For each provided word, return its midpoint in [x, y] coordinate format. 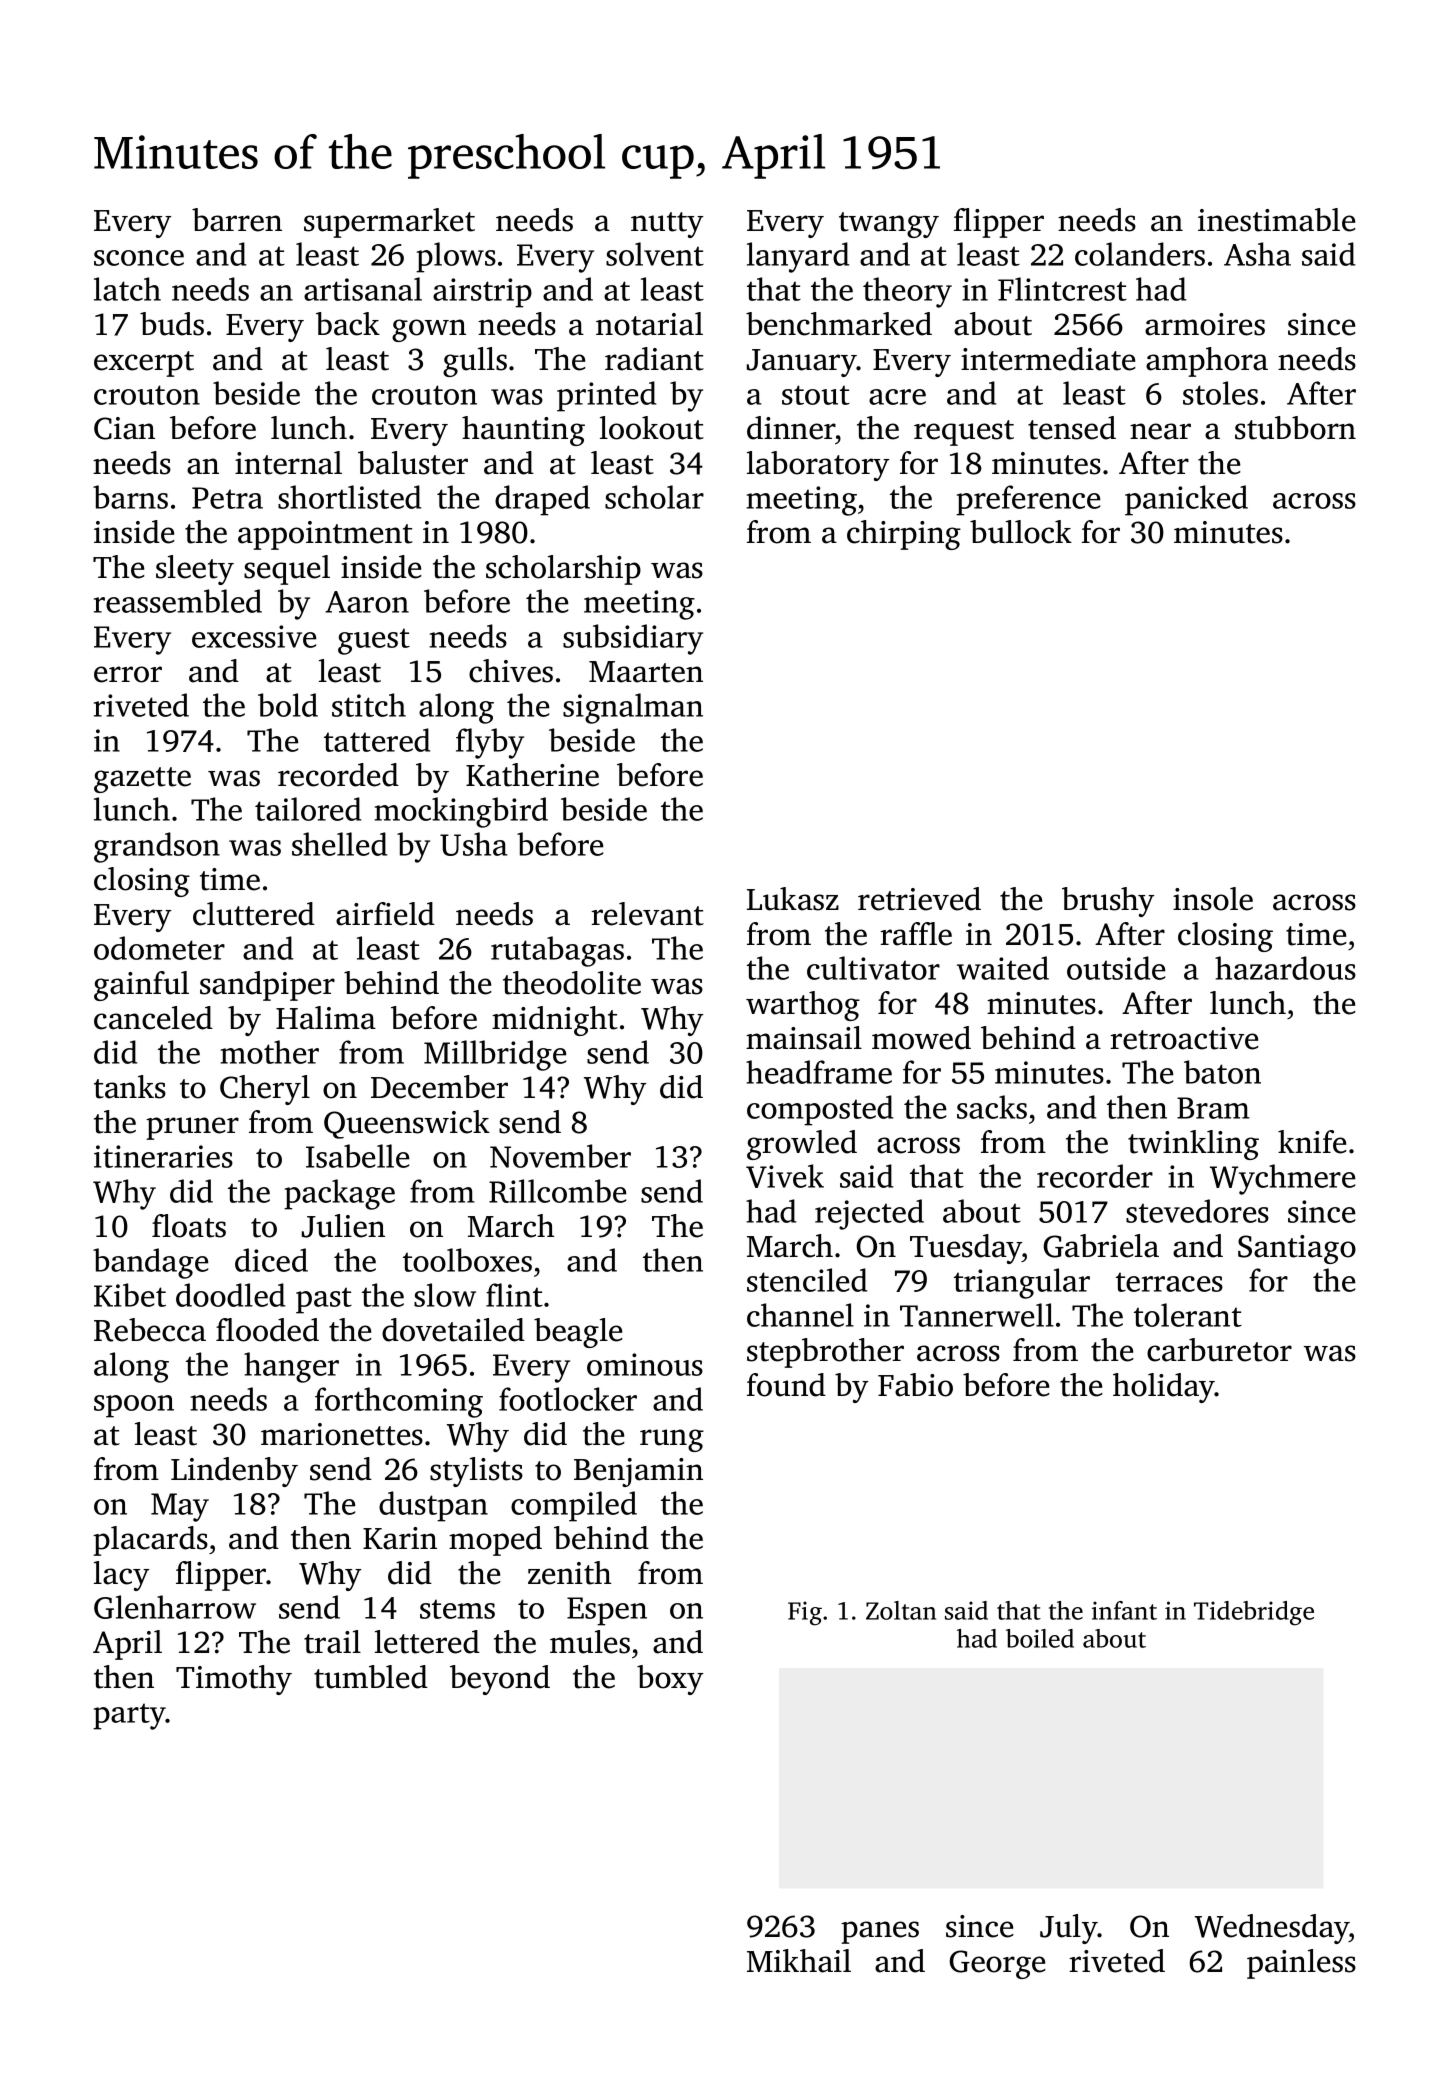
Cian [124, 428]
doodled [230, 1295]
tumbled [371, 1677]
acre [897, 397]
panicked [1186, 500]
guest [374, 641]
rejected [869, 1214]
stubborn [1295, 428]
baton [1222, 1072]
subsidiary [633, 639]
